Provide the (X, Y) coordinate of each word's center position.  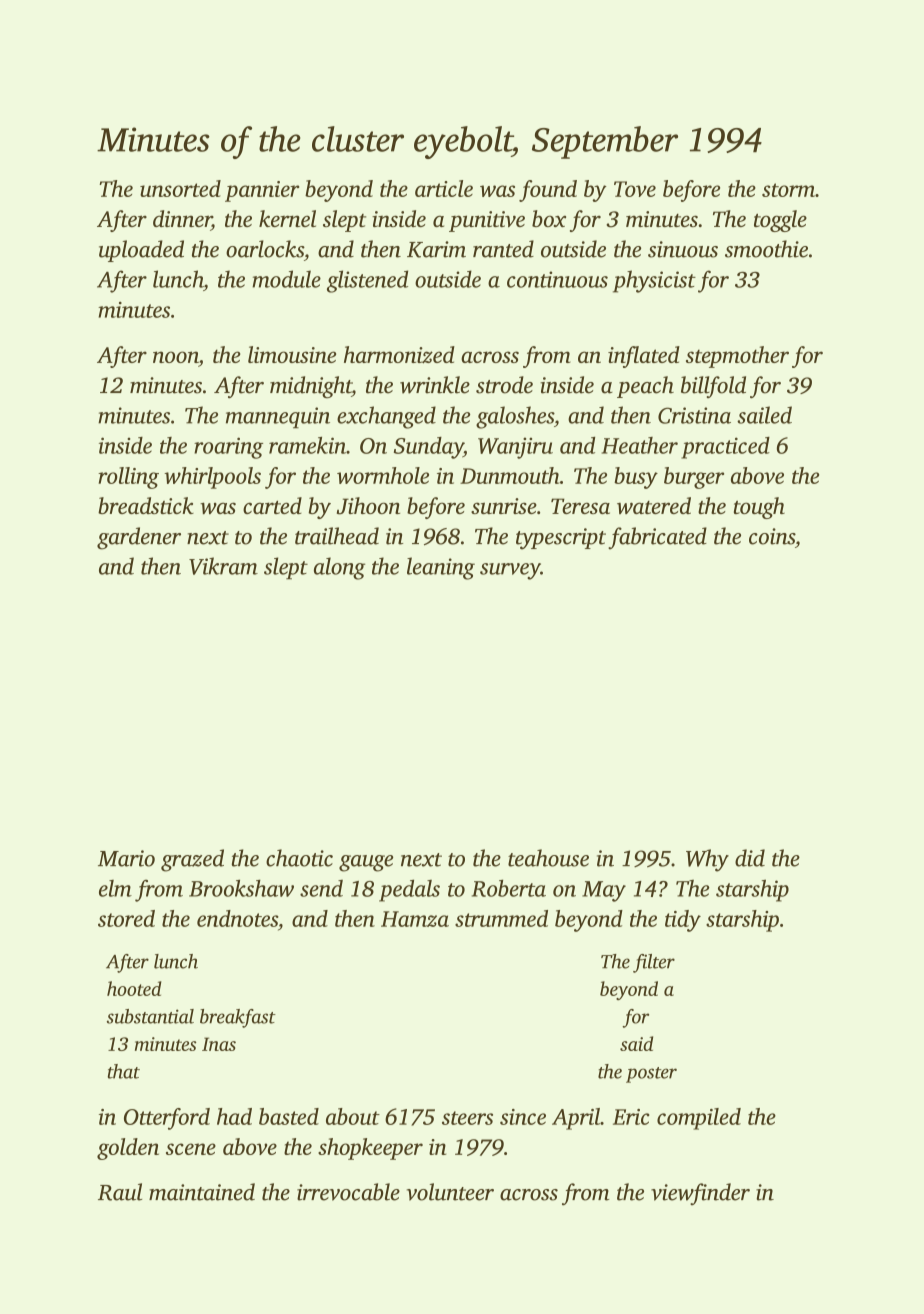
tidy (683, 921)
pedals (409, 891)
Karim (436, 249)
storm (788, 190)
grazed (192, 860)
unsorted (180, 188)
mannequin (278, 417)
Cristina (694, 415)
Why (707, 860)
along (339, 568)
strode (504, 385)
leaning (441, 568)
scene (191, 1149)
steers (467, 1118)
